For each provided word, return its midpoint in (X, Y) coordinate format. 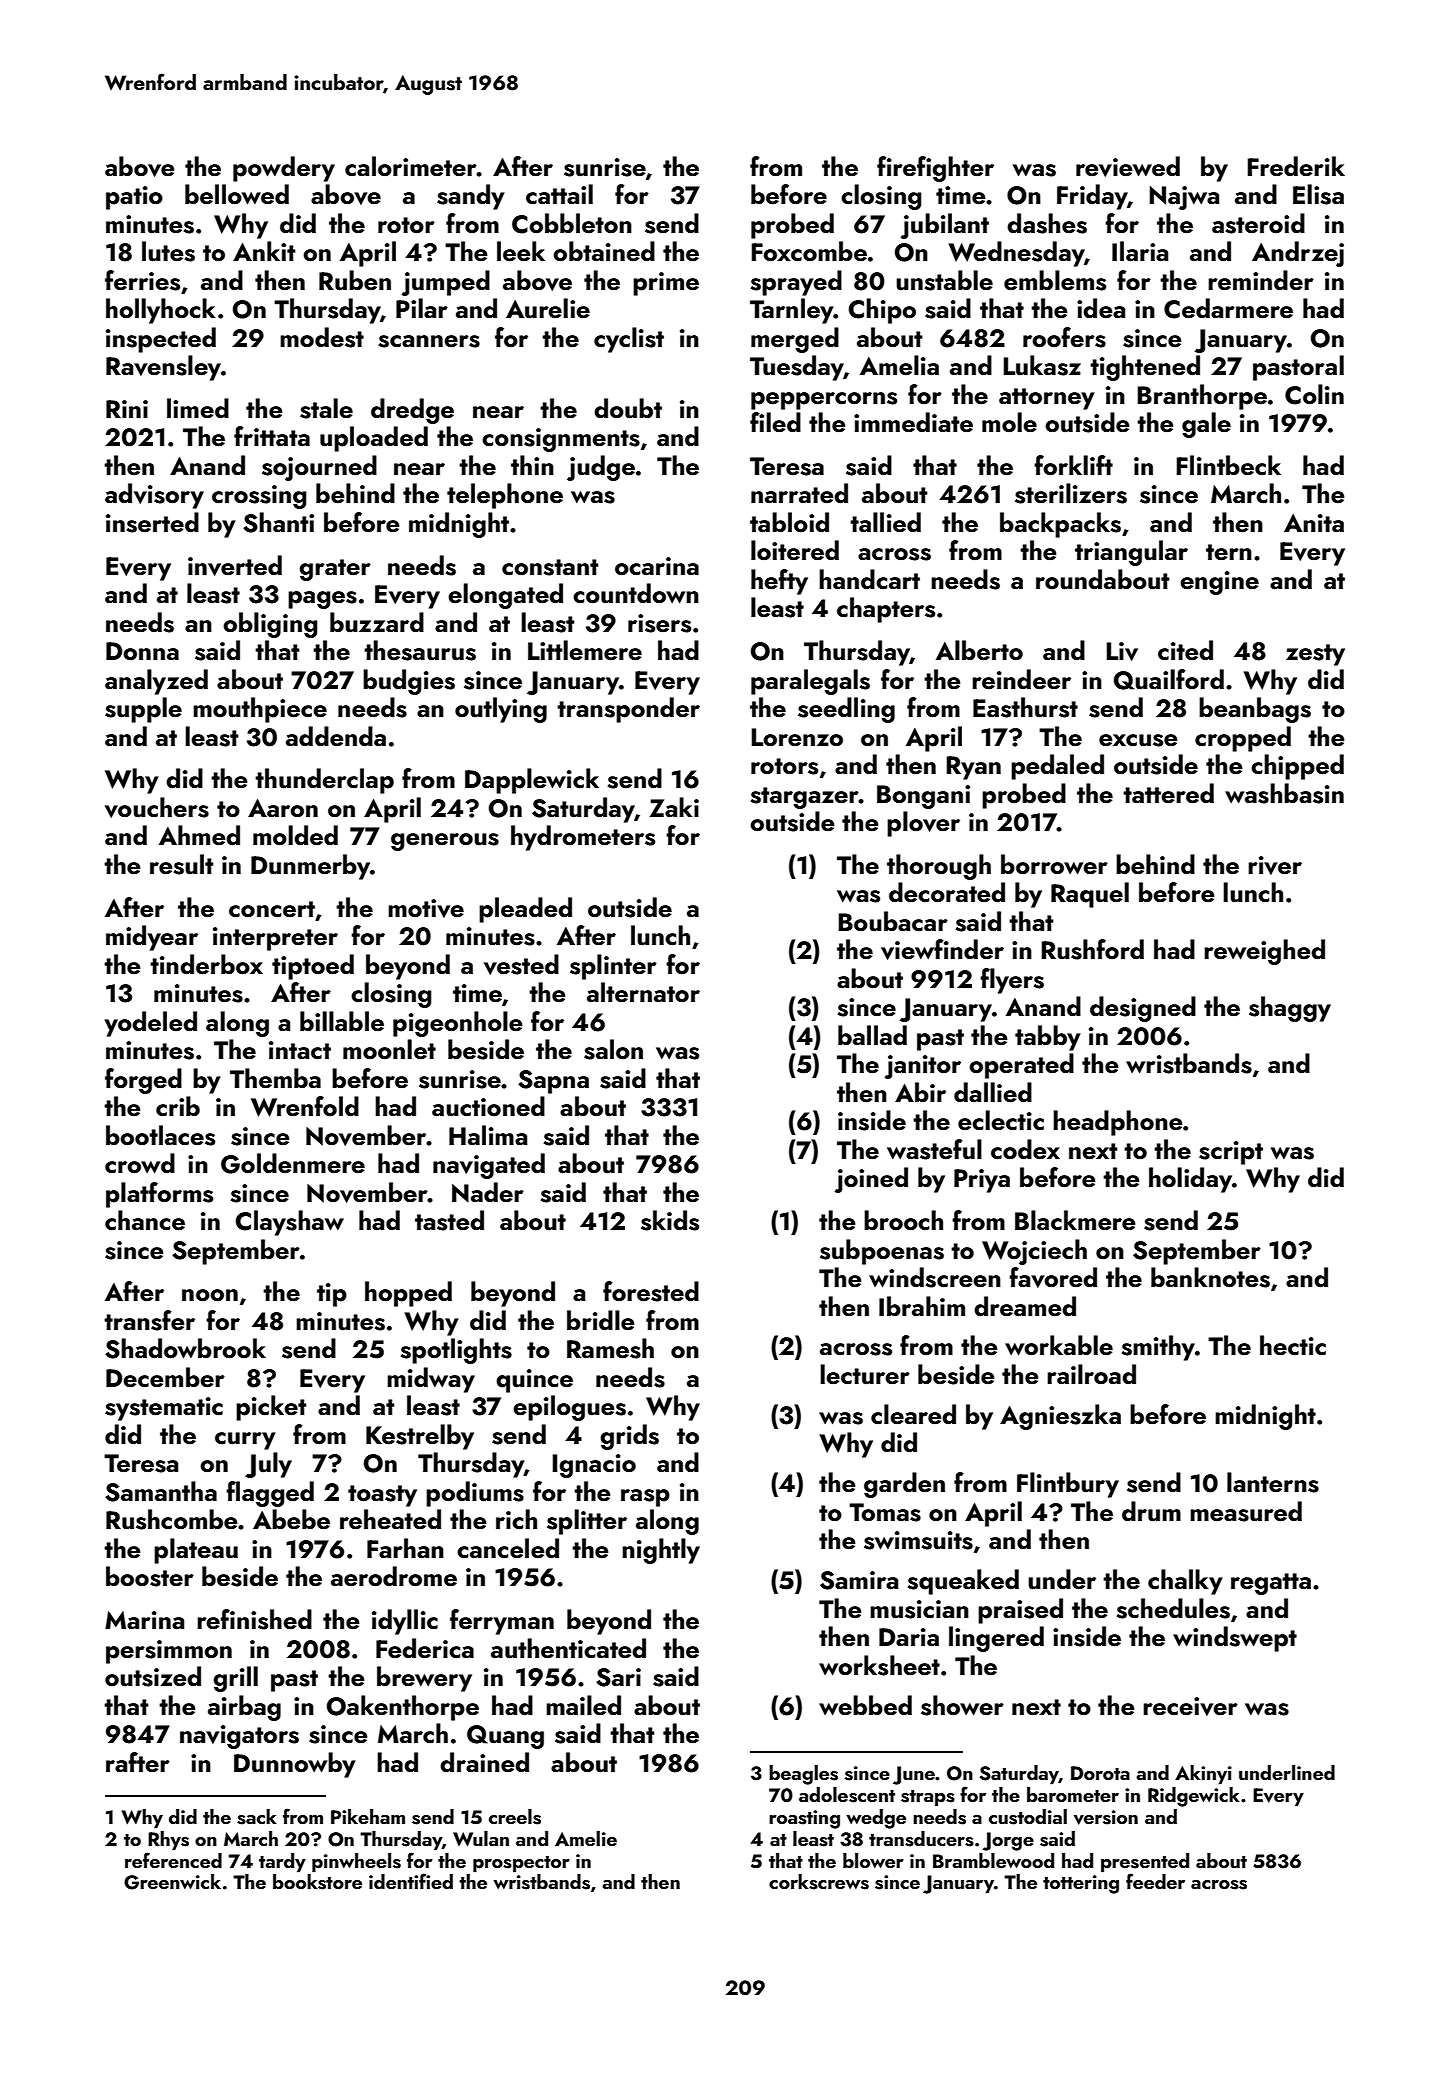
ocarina (657, 566)
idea (1101, 308)
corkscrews (819, 1882)
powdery (284, 169)
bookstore (317, 1882)
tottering (1081, 1884)
